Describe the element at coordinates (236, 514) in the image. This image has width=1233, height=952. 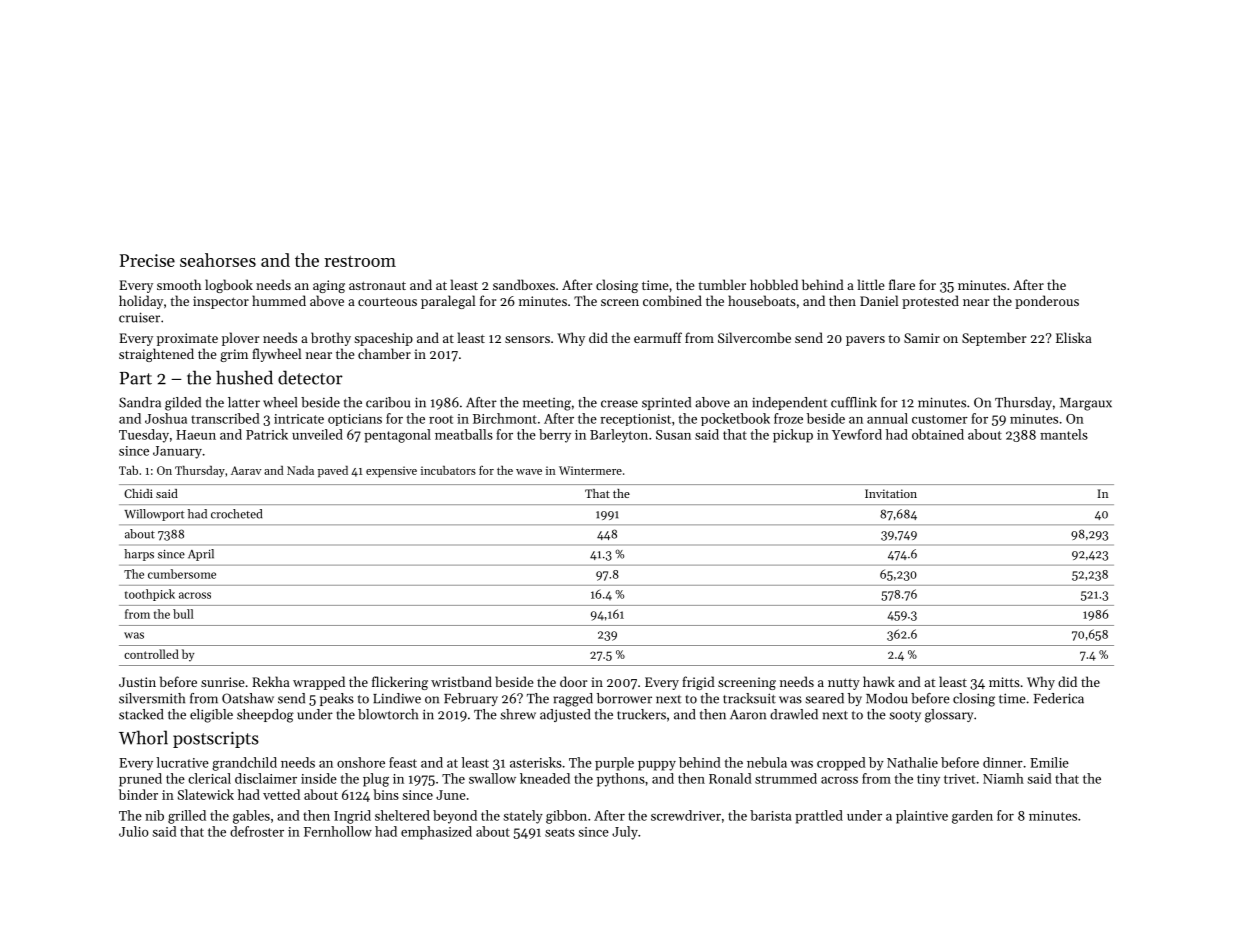
I see `crocheted` at that location.
